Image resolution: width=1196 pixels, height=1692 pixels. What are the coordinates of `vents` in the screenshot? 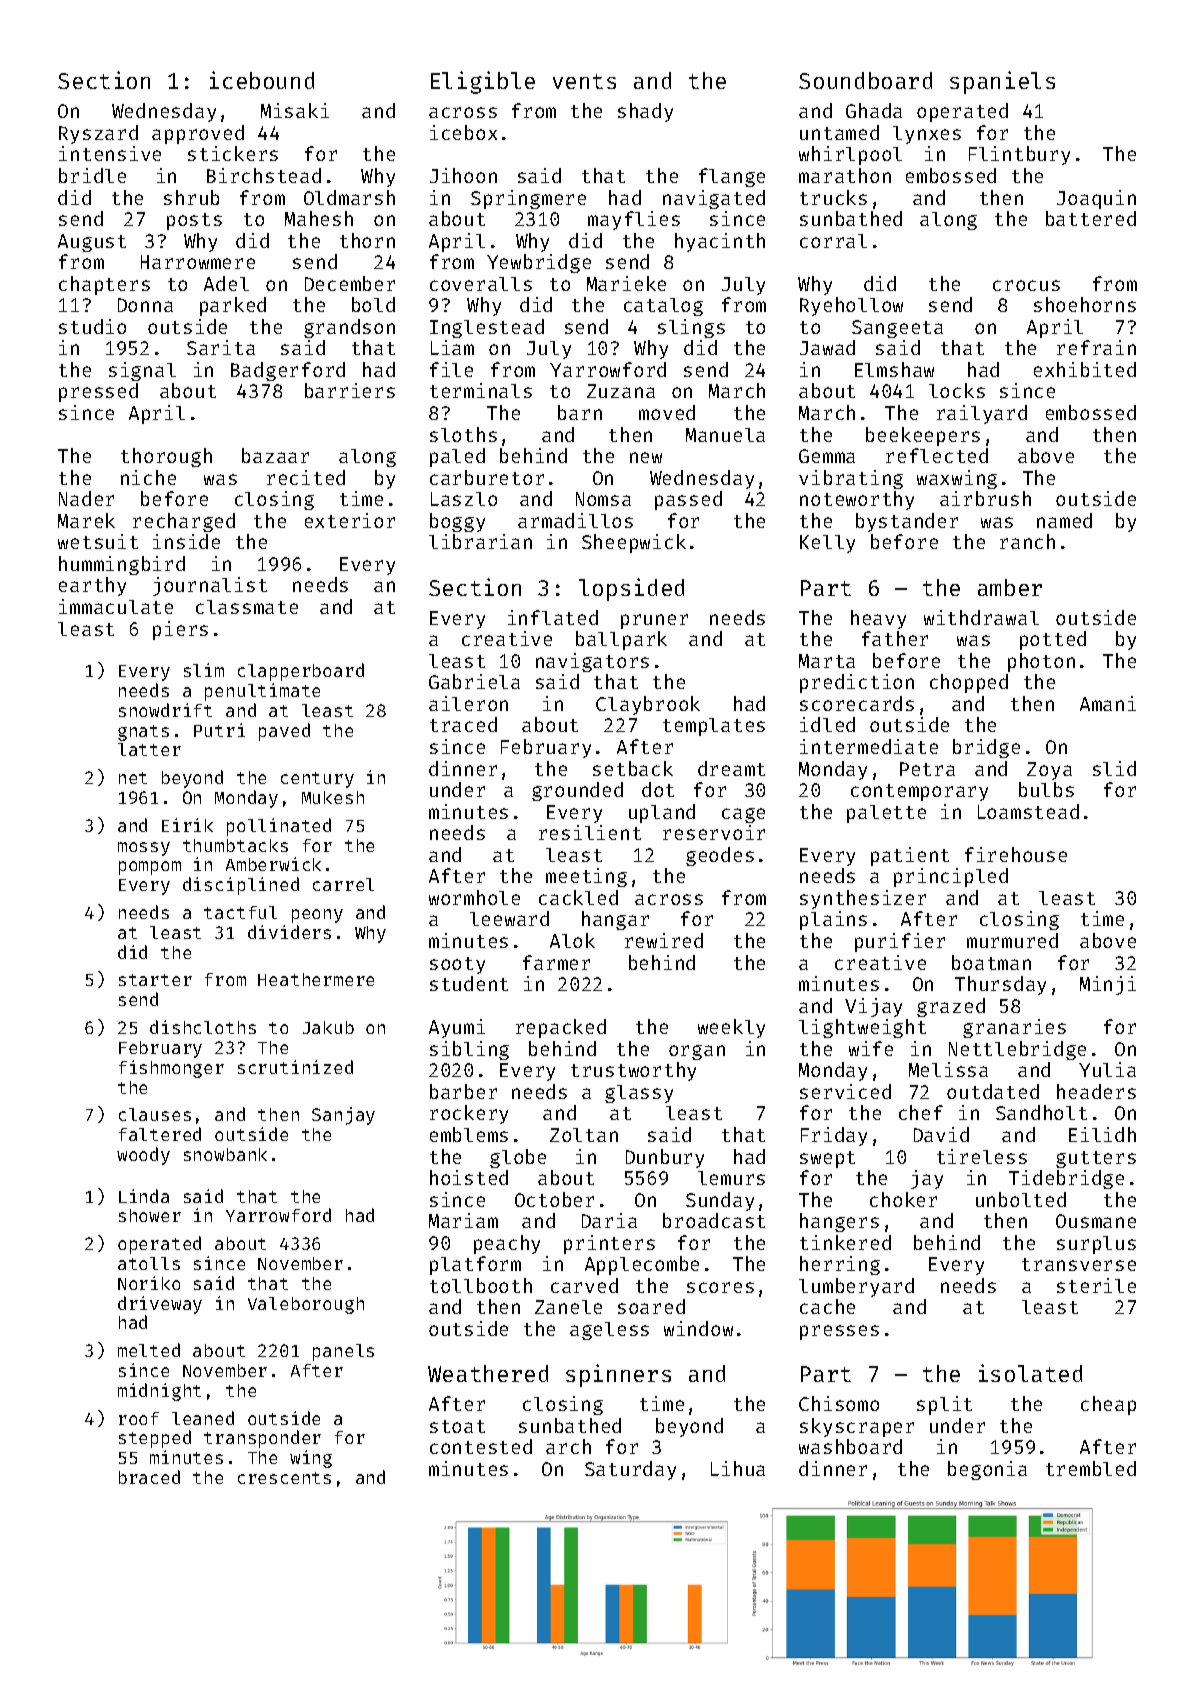 It's located at (584, 81).
